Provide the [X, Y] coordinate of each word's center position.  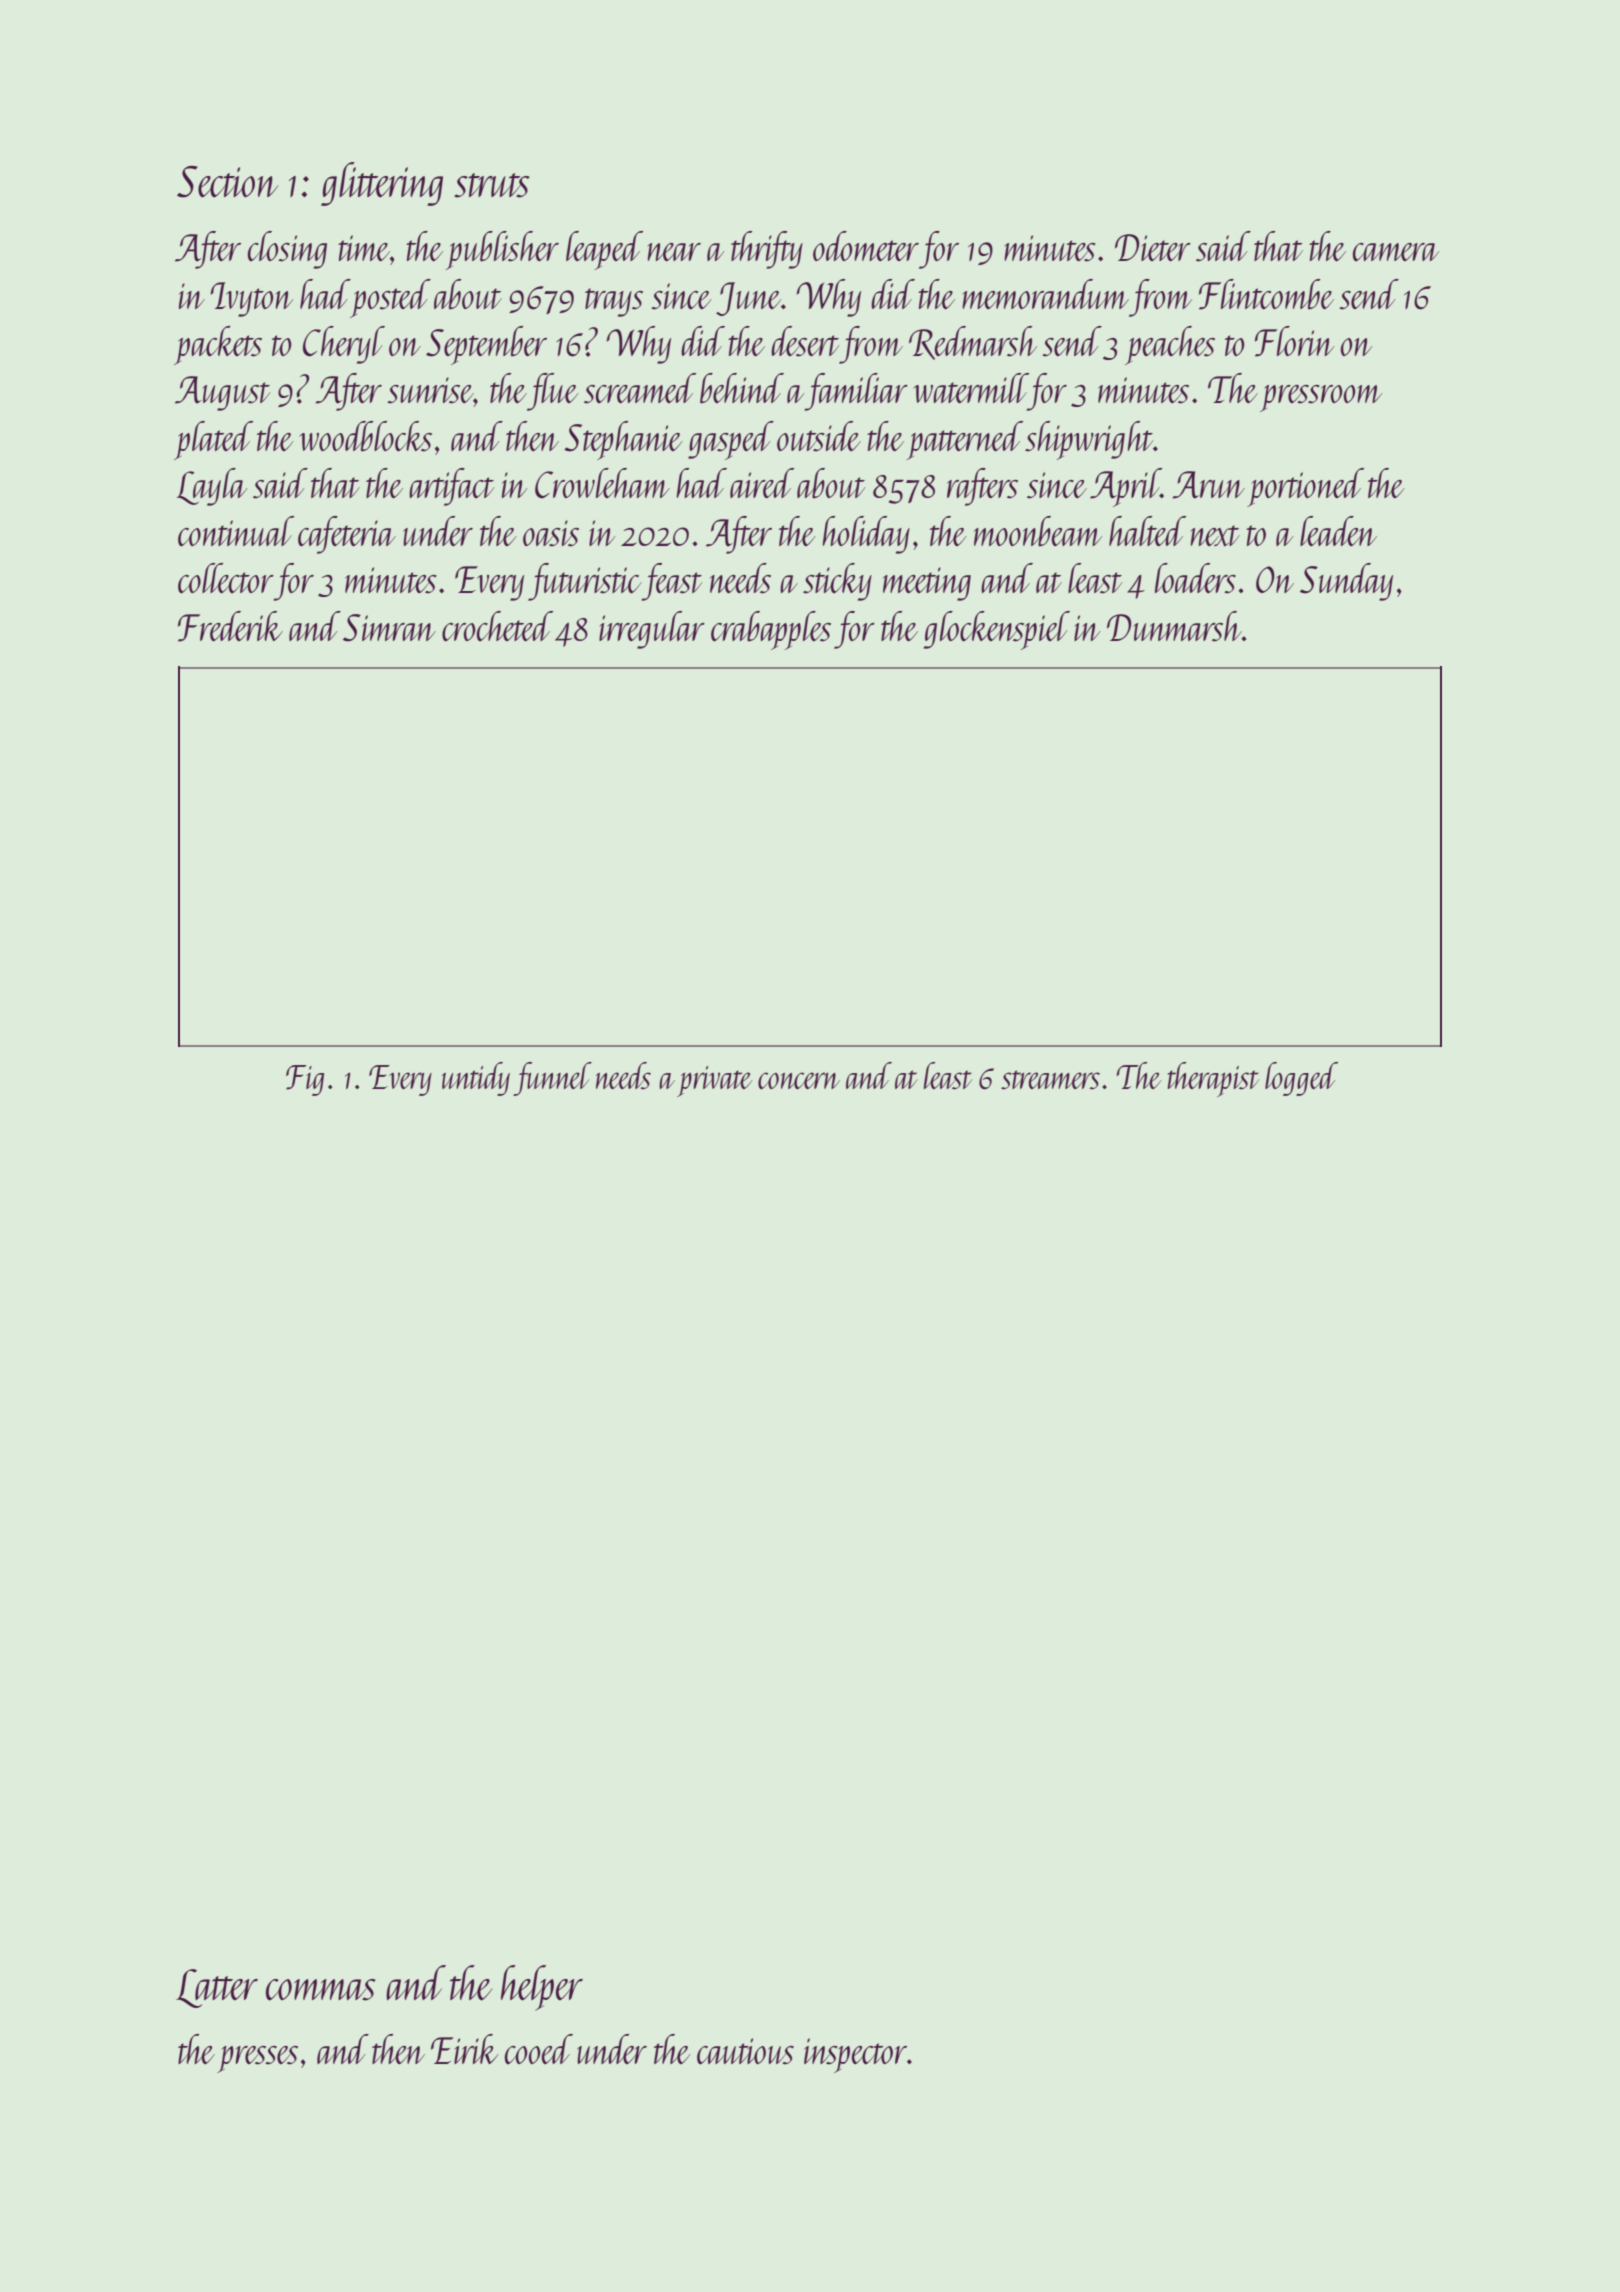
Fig [305, 1080]
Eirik [465, 2049]
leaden [1338, 531]
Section [227, 182]
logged [1301, 1079]
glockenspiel [997, 630]
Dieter [1153, 247]
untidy [476, 1079]
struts [492, 185]
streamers [1050, 1079]
